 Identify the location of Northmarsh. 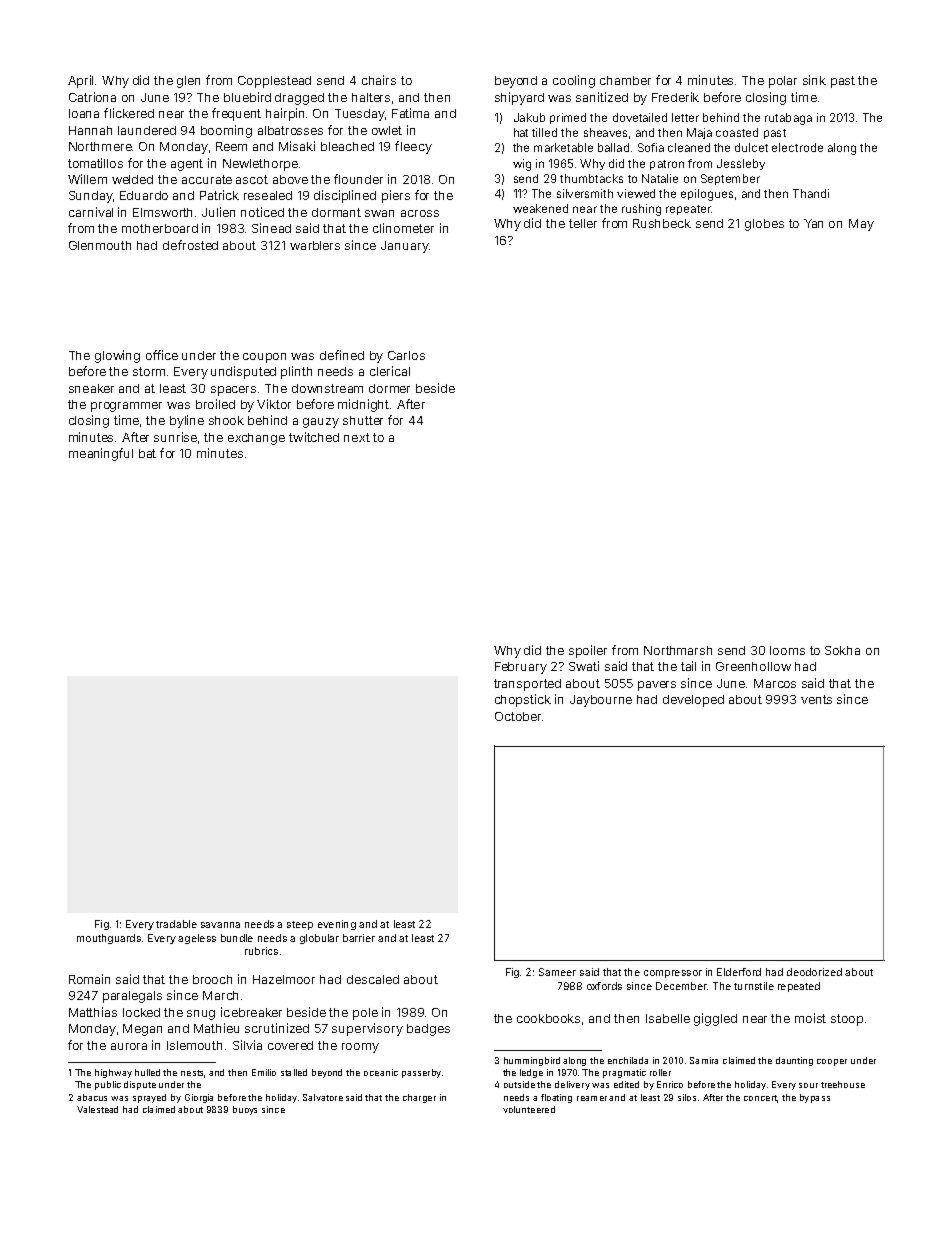
(678, 650).
